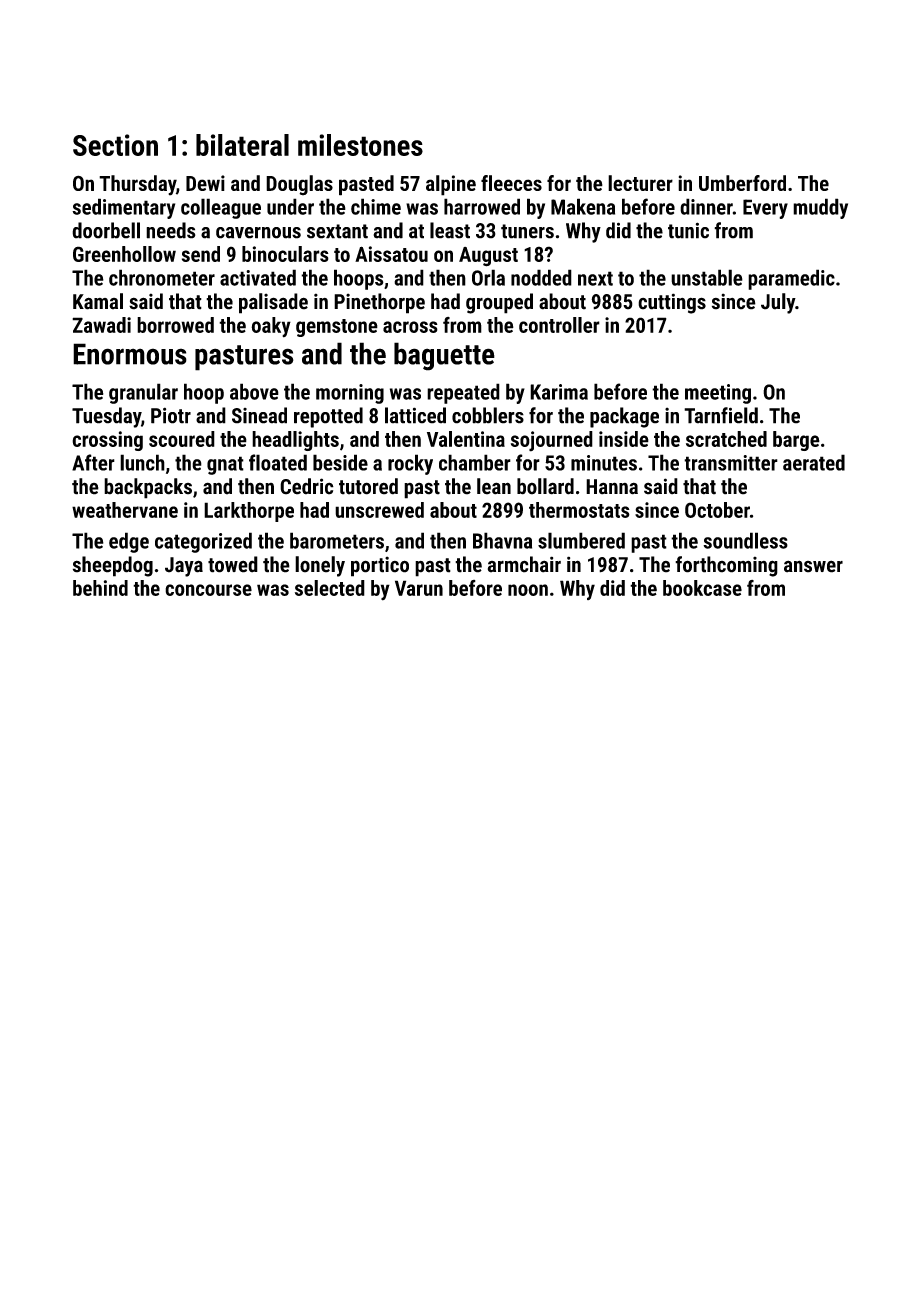 The width and height of the screenshot is (924, 1311). What do you see at coordinates (307, 486) in the screenshot?
I see `Cedric` at bounding box center [307, 486].
